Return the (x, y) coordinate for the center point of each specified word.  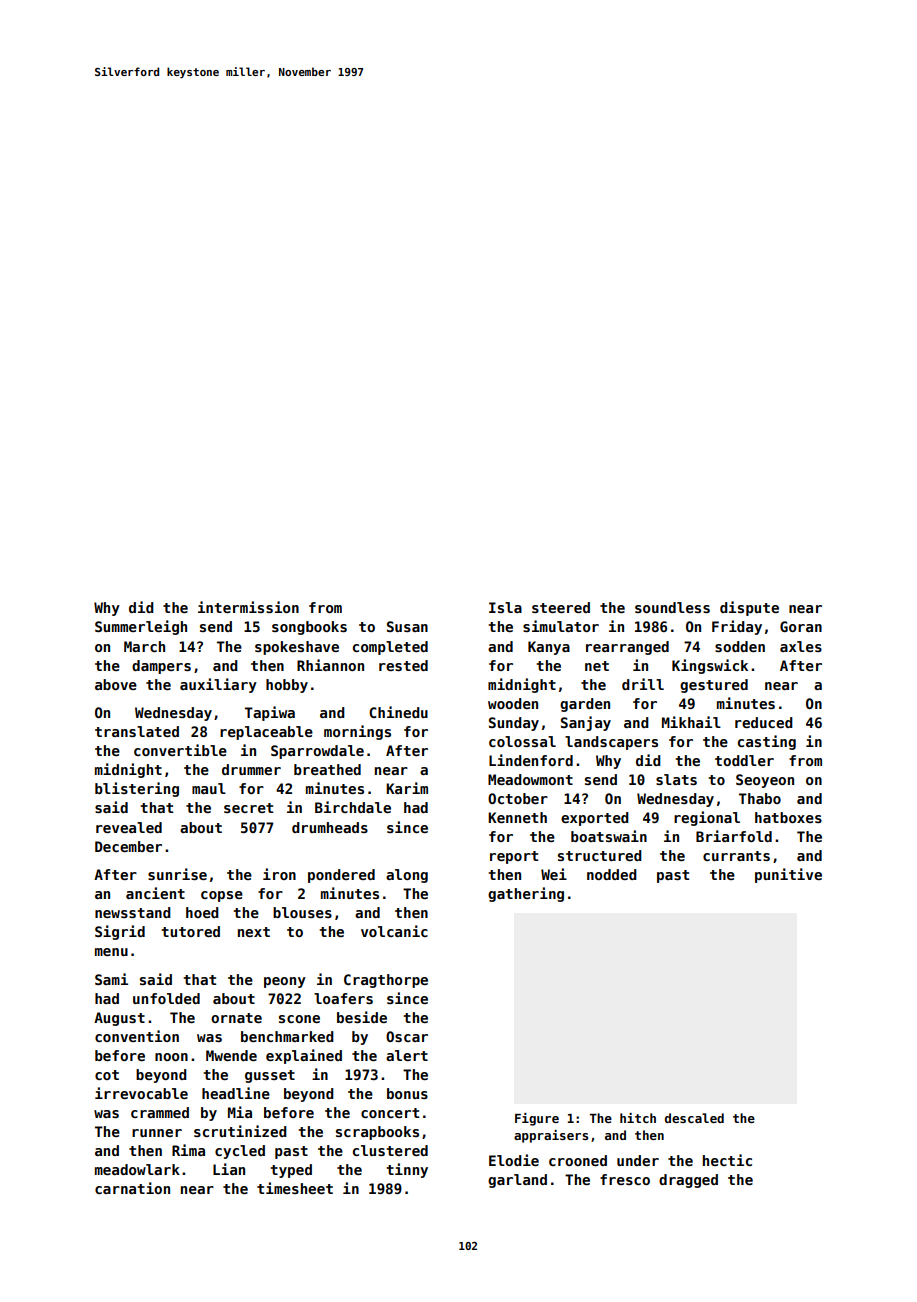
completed (390, 648)
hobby (287, 686)
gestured (714, 686)
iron (279, 874)
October (518, 798)
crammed (160, 1112)
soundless (672, 607)
